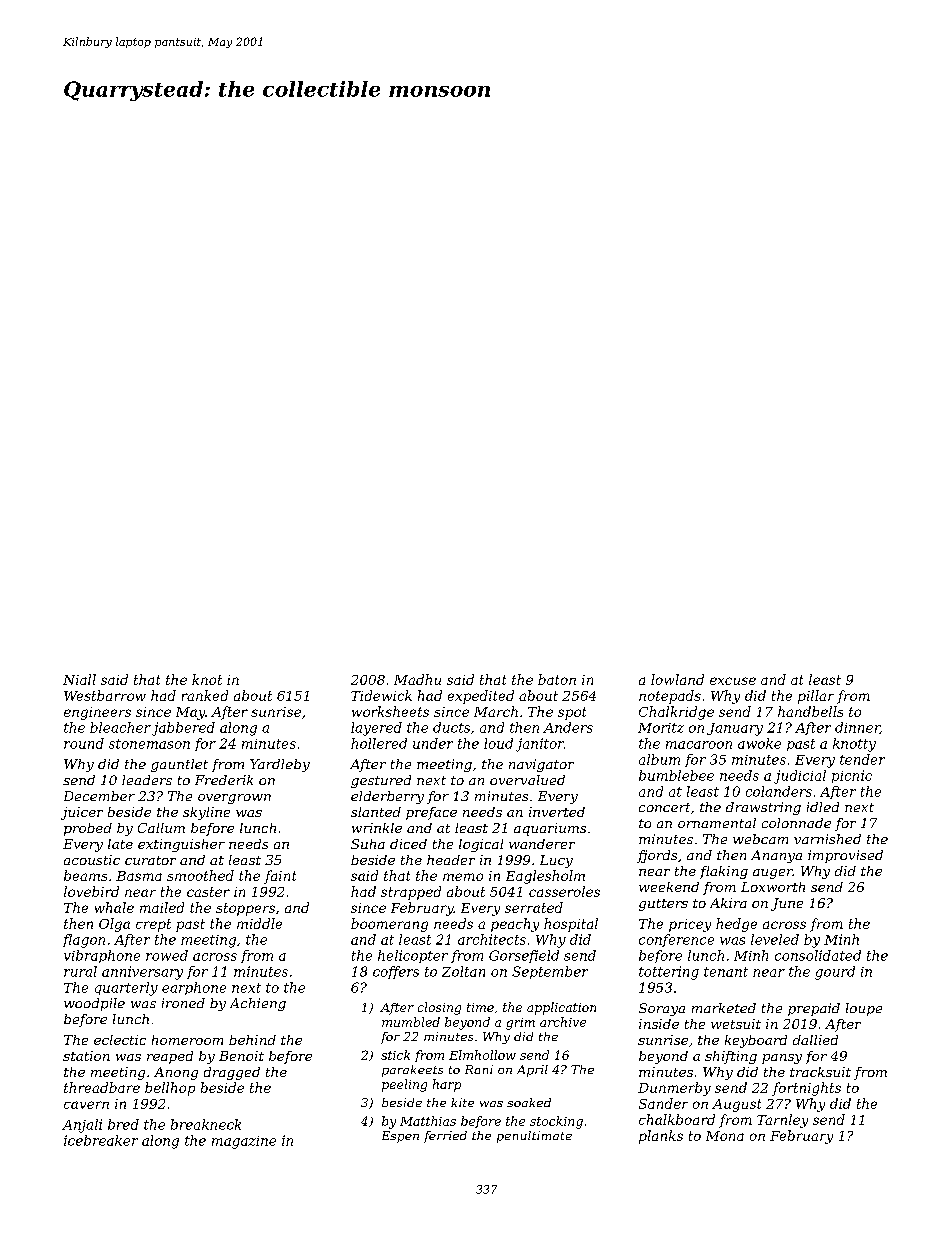 The height and width of the screenshot is (1233, 952). What do you see at coordinates (820, 1072) in the screenshot?
I see `tracksuit` at bounding box center [820, 1072].
